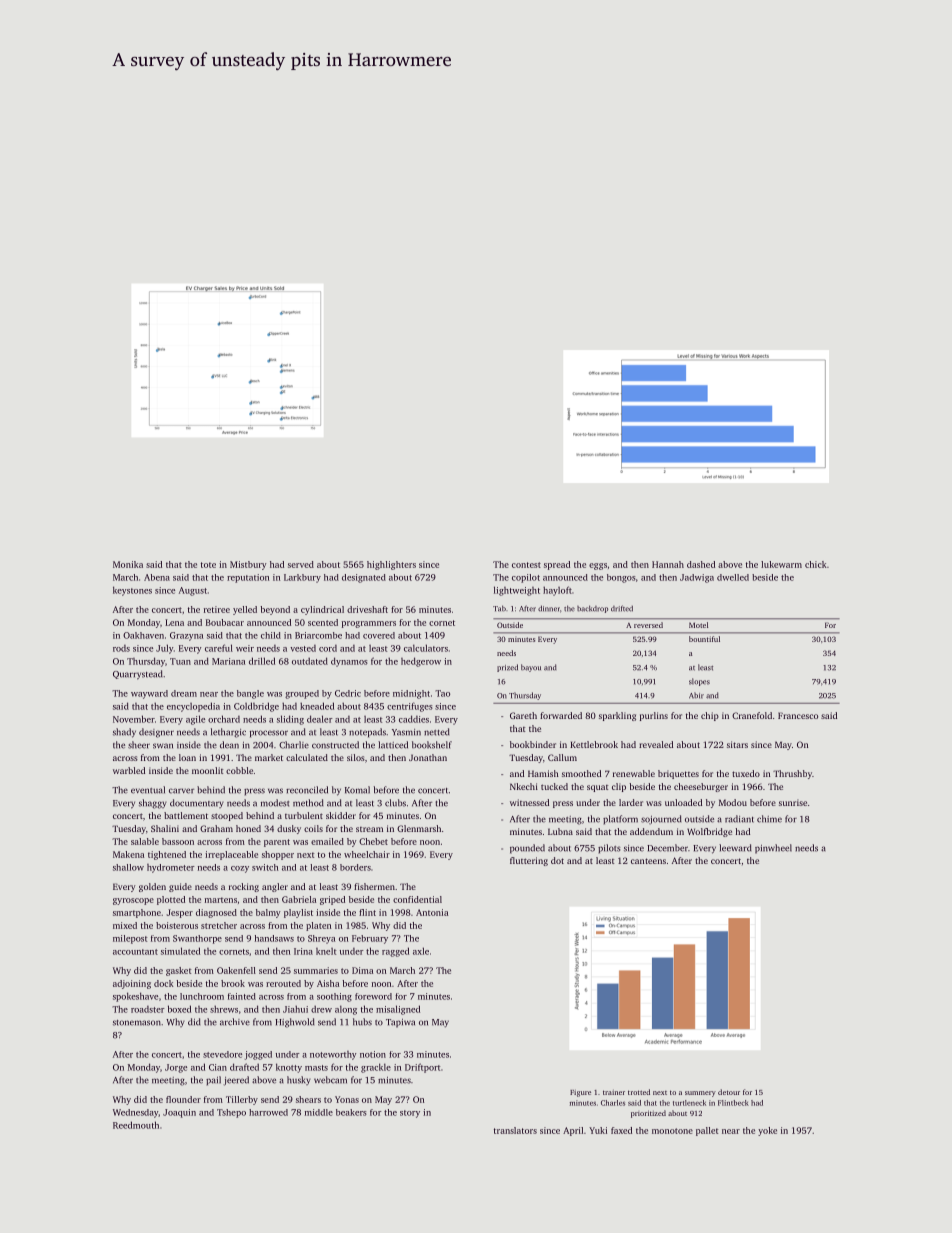 The image size is (952, 1233). I want to click on gasket, so click(178, 971).
